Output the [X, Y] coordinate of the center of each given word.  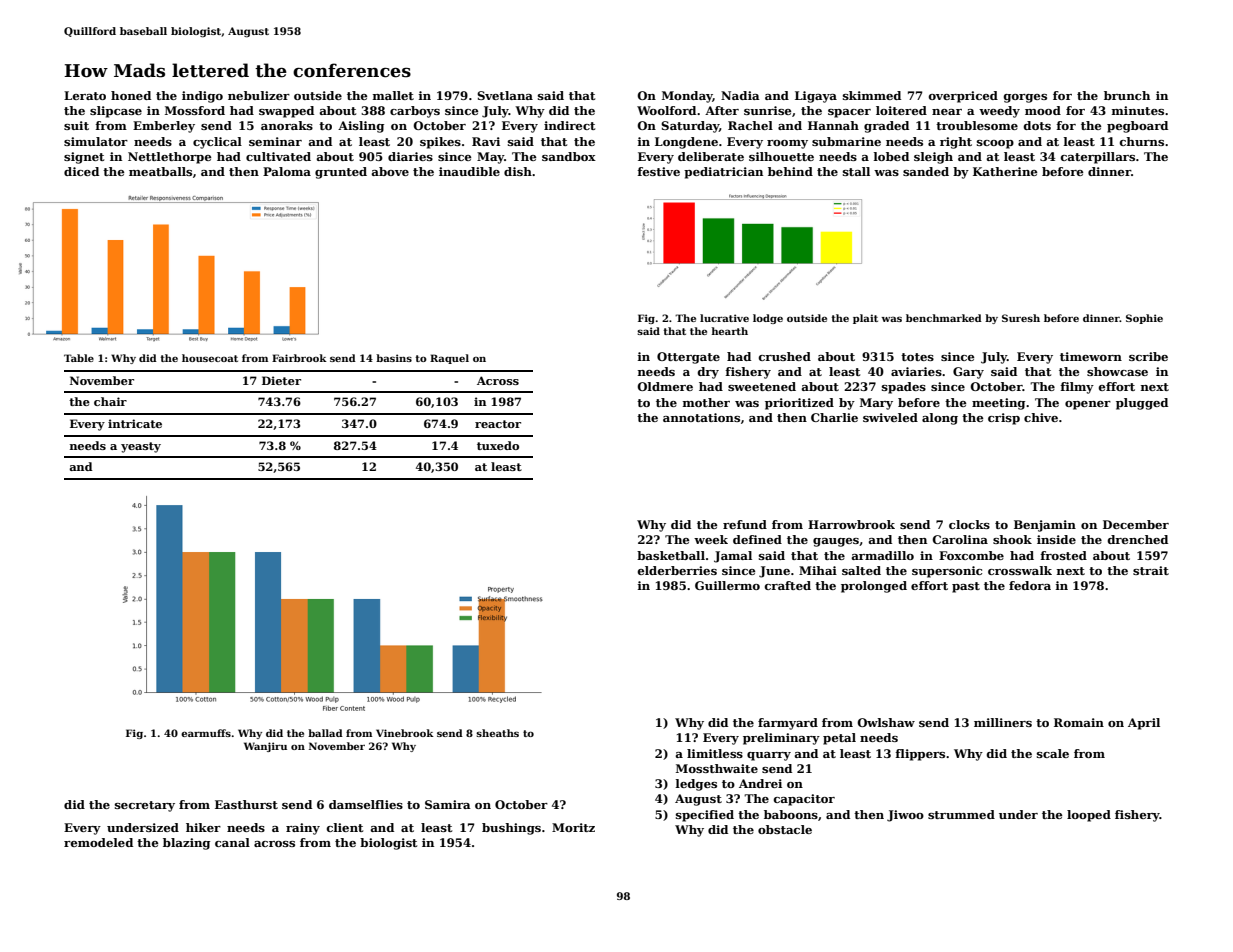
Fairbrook [299, 358]
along [940, 419]
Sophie [1144, 319]
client [345, 827]
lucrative [724, 318]
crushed [785, 356]
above [390, 171]
